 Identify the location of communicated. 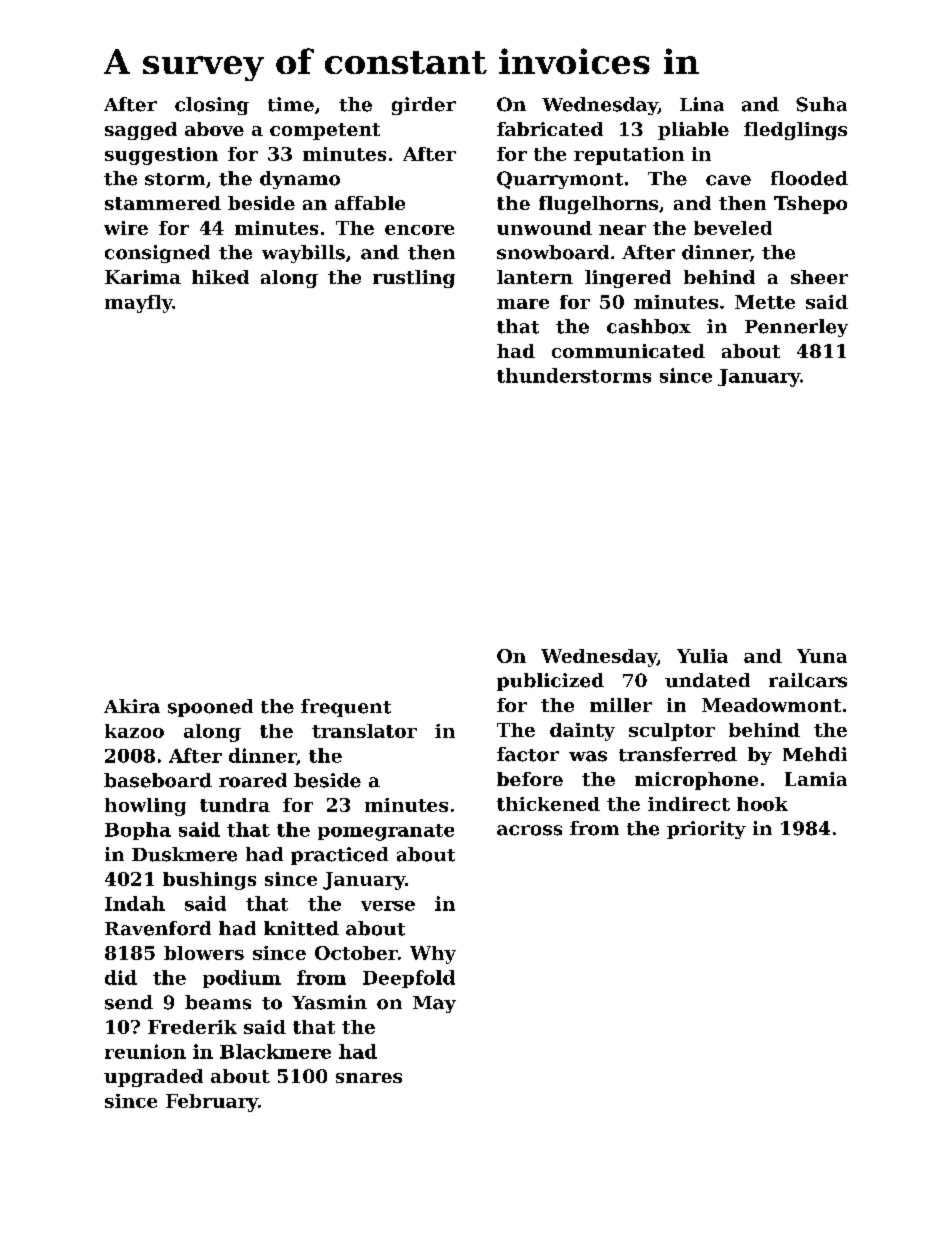
(628, 351).
